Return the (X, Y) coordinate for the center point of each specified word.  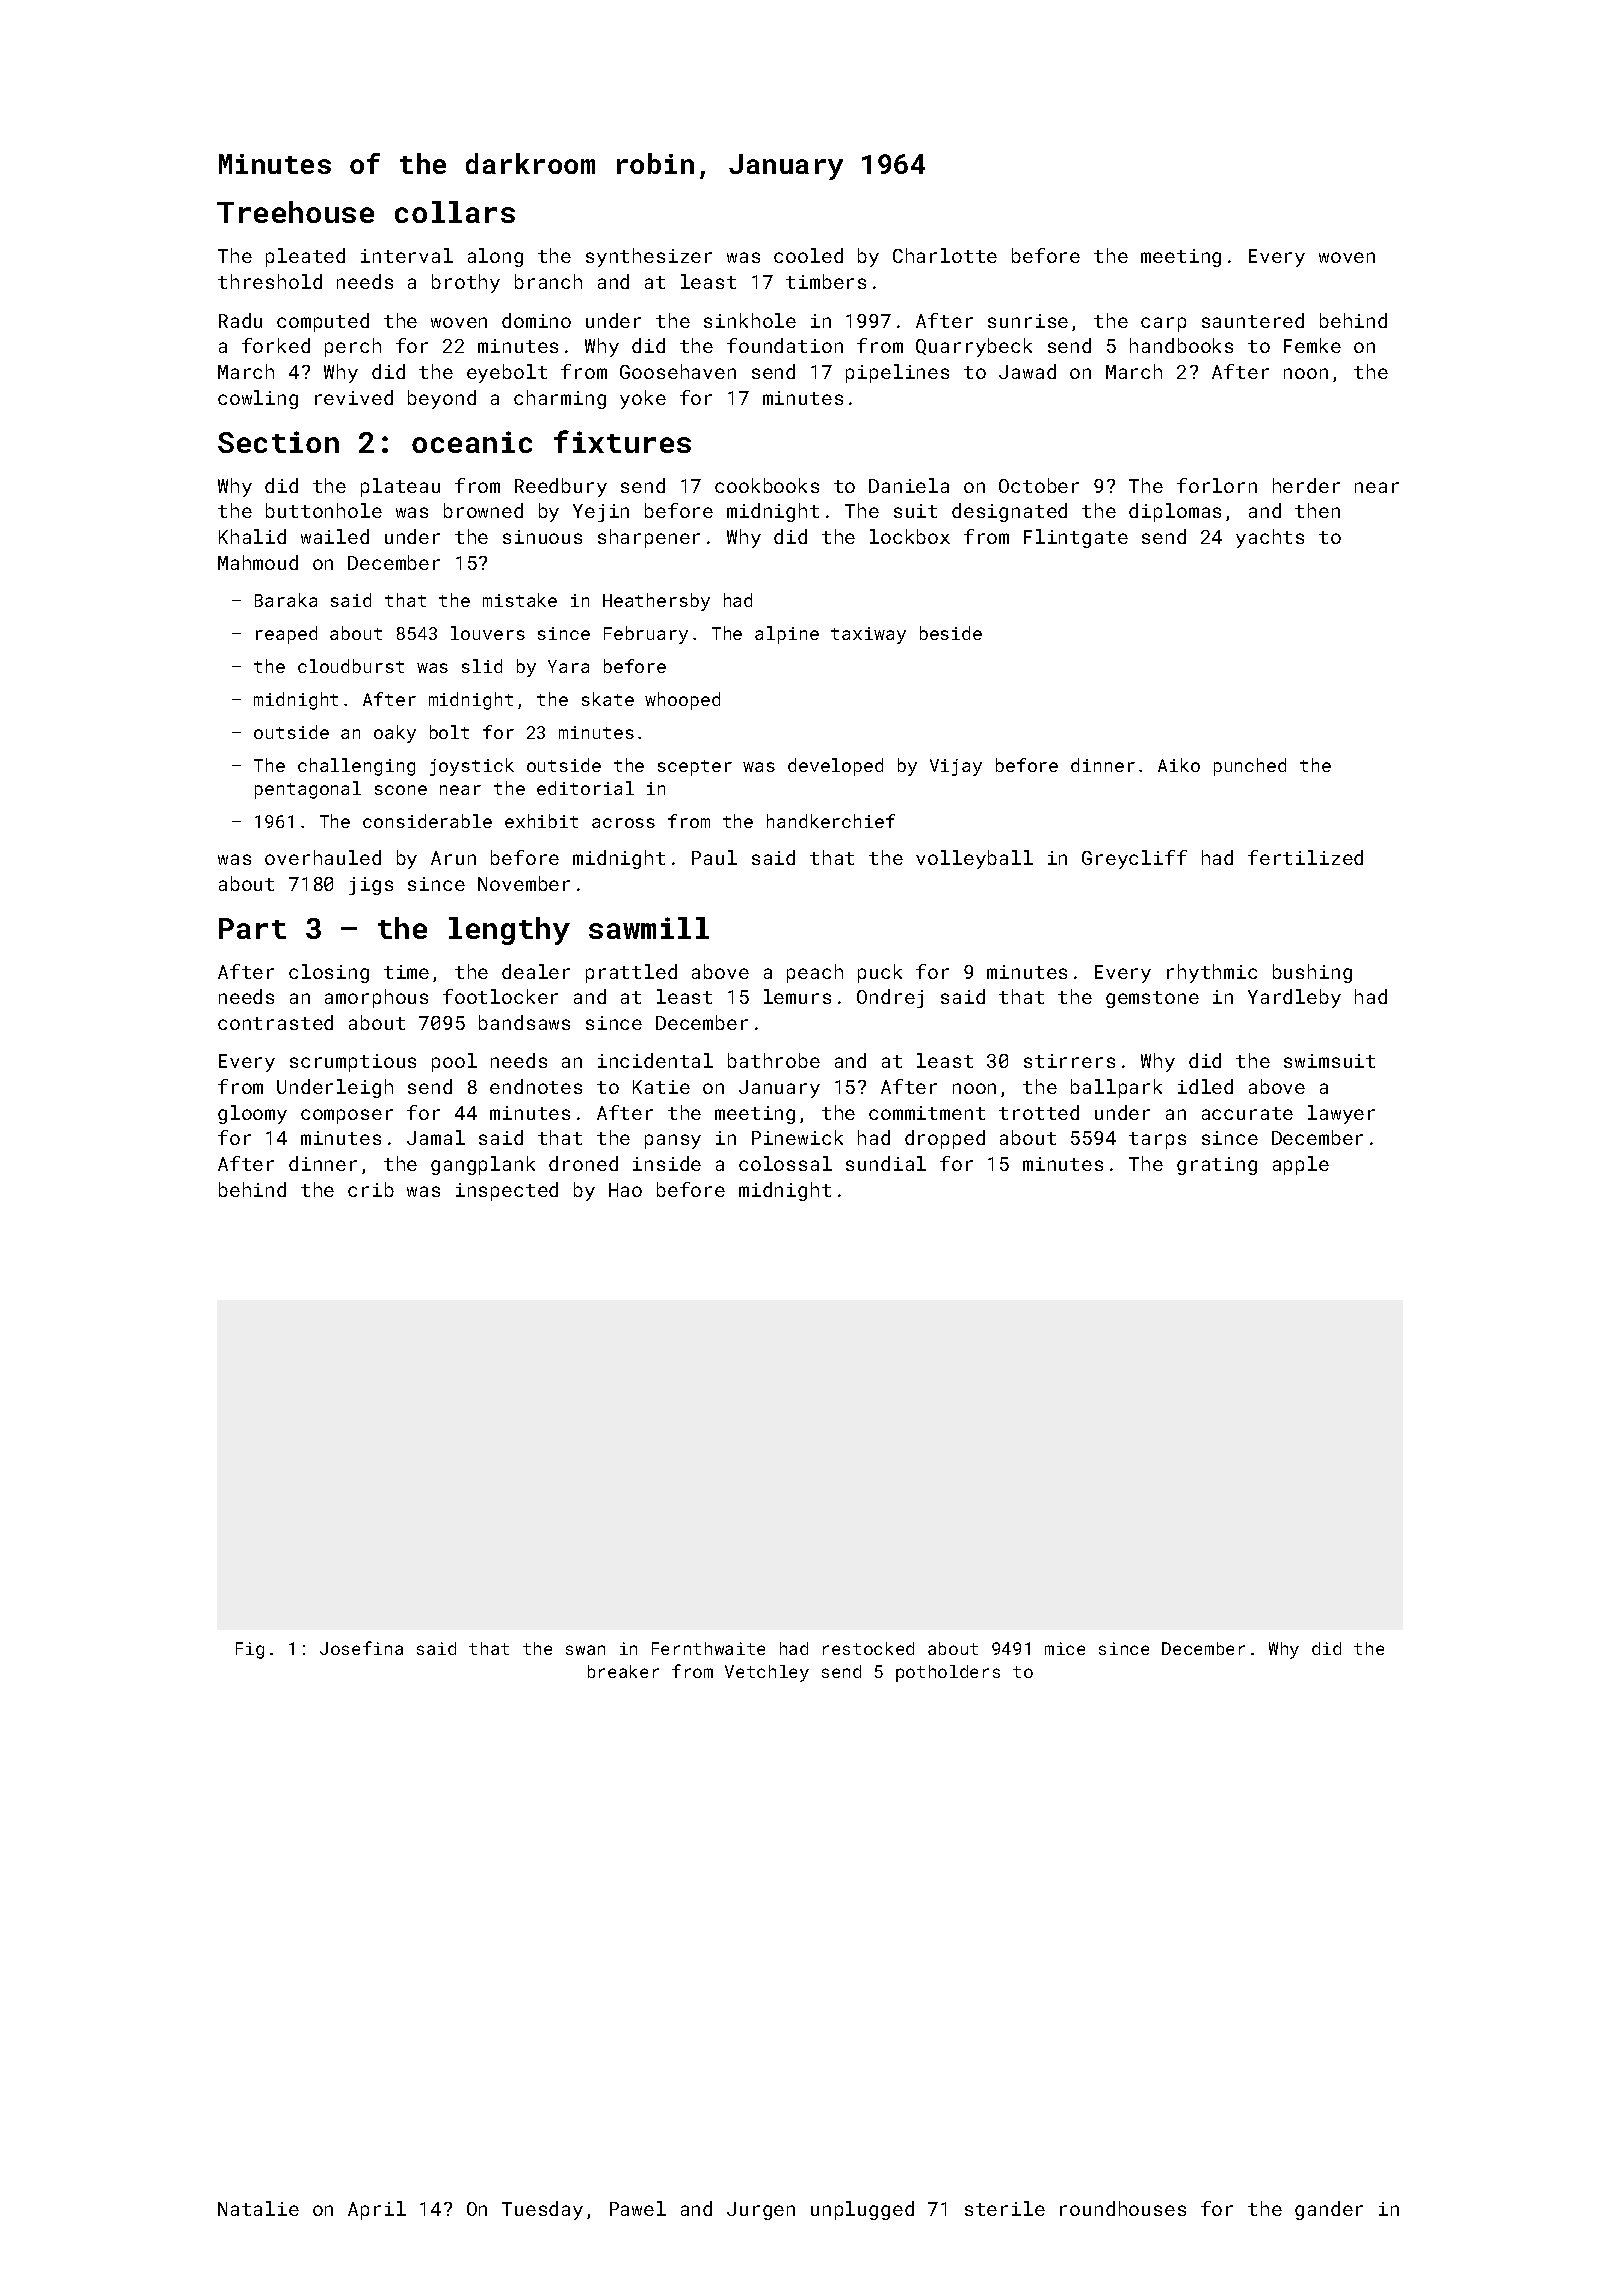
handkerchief (831, 821)
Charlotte (945, 255)
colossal (785, 1163)
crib (371, 1189)
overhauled (323, 857)
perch (353, 347)
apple (1301, 1165)
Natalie (258, 2208)
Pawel (638, 2208)
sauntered (1253, 320)
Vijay (956, 767)
